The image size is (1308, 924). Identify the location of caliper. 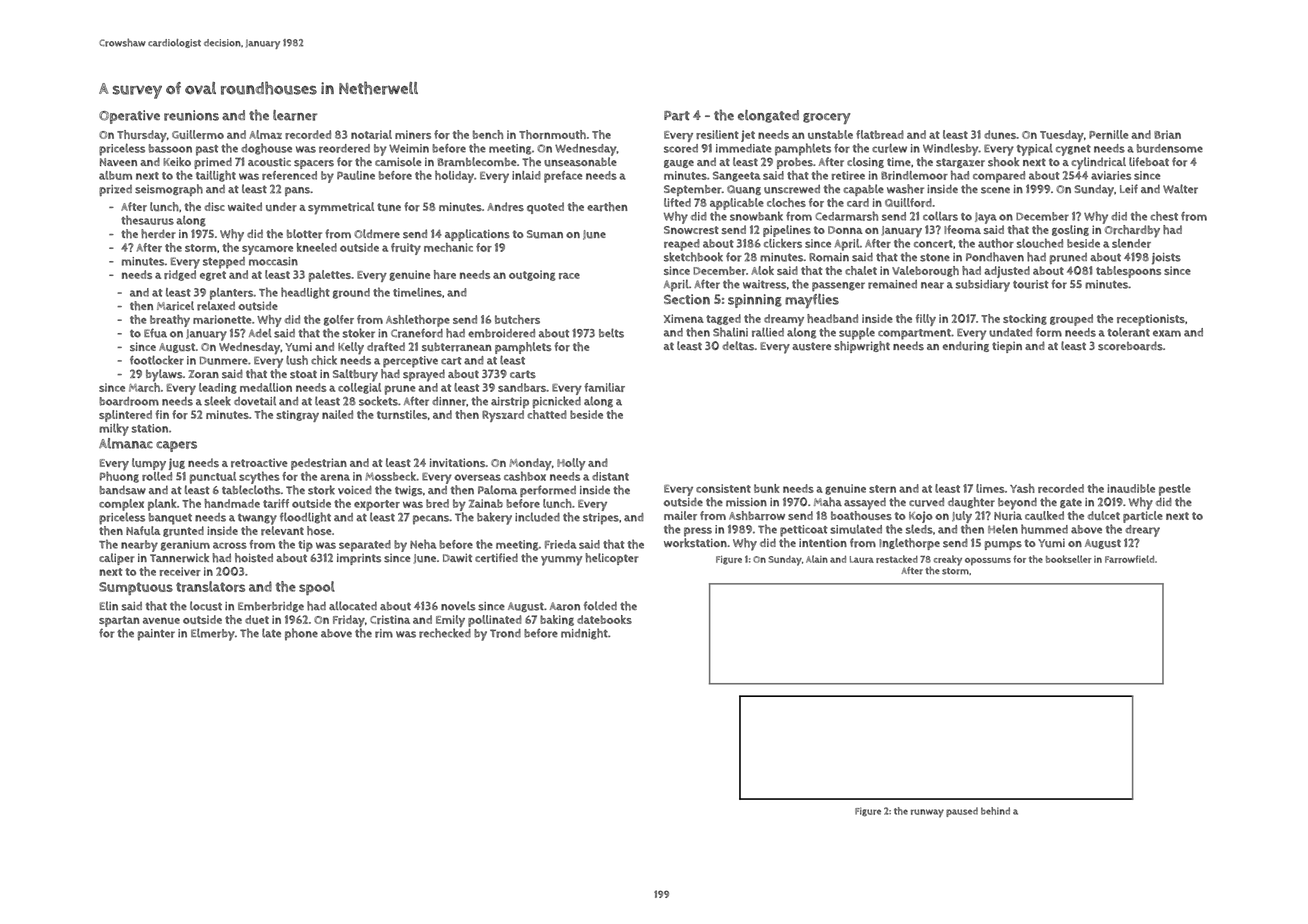
(116, 559).
